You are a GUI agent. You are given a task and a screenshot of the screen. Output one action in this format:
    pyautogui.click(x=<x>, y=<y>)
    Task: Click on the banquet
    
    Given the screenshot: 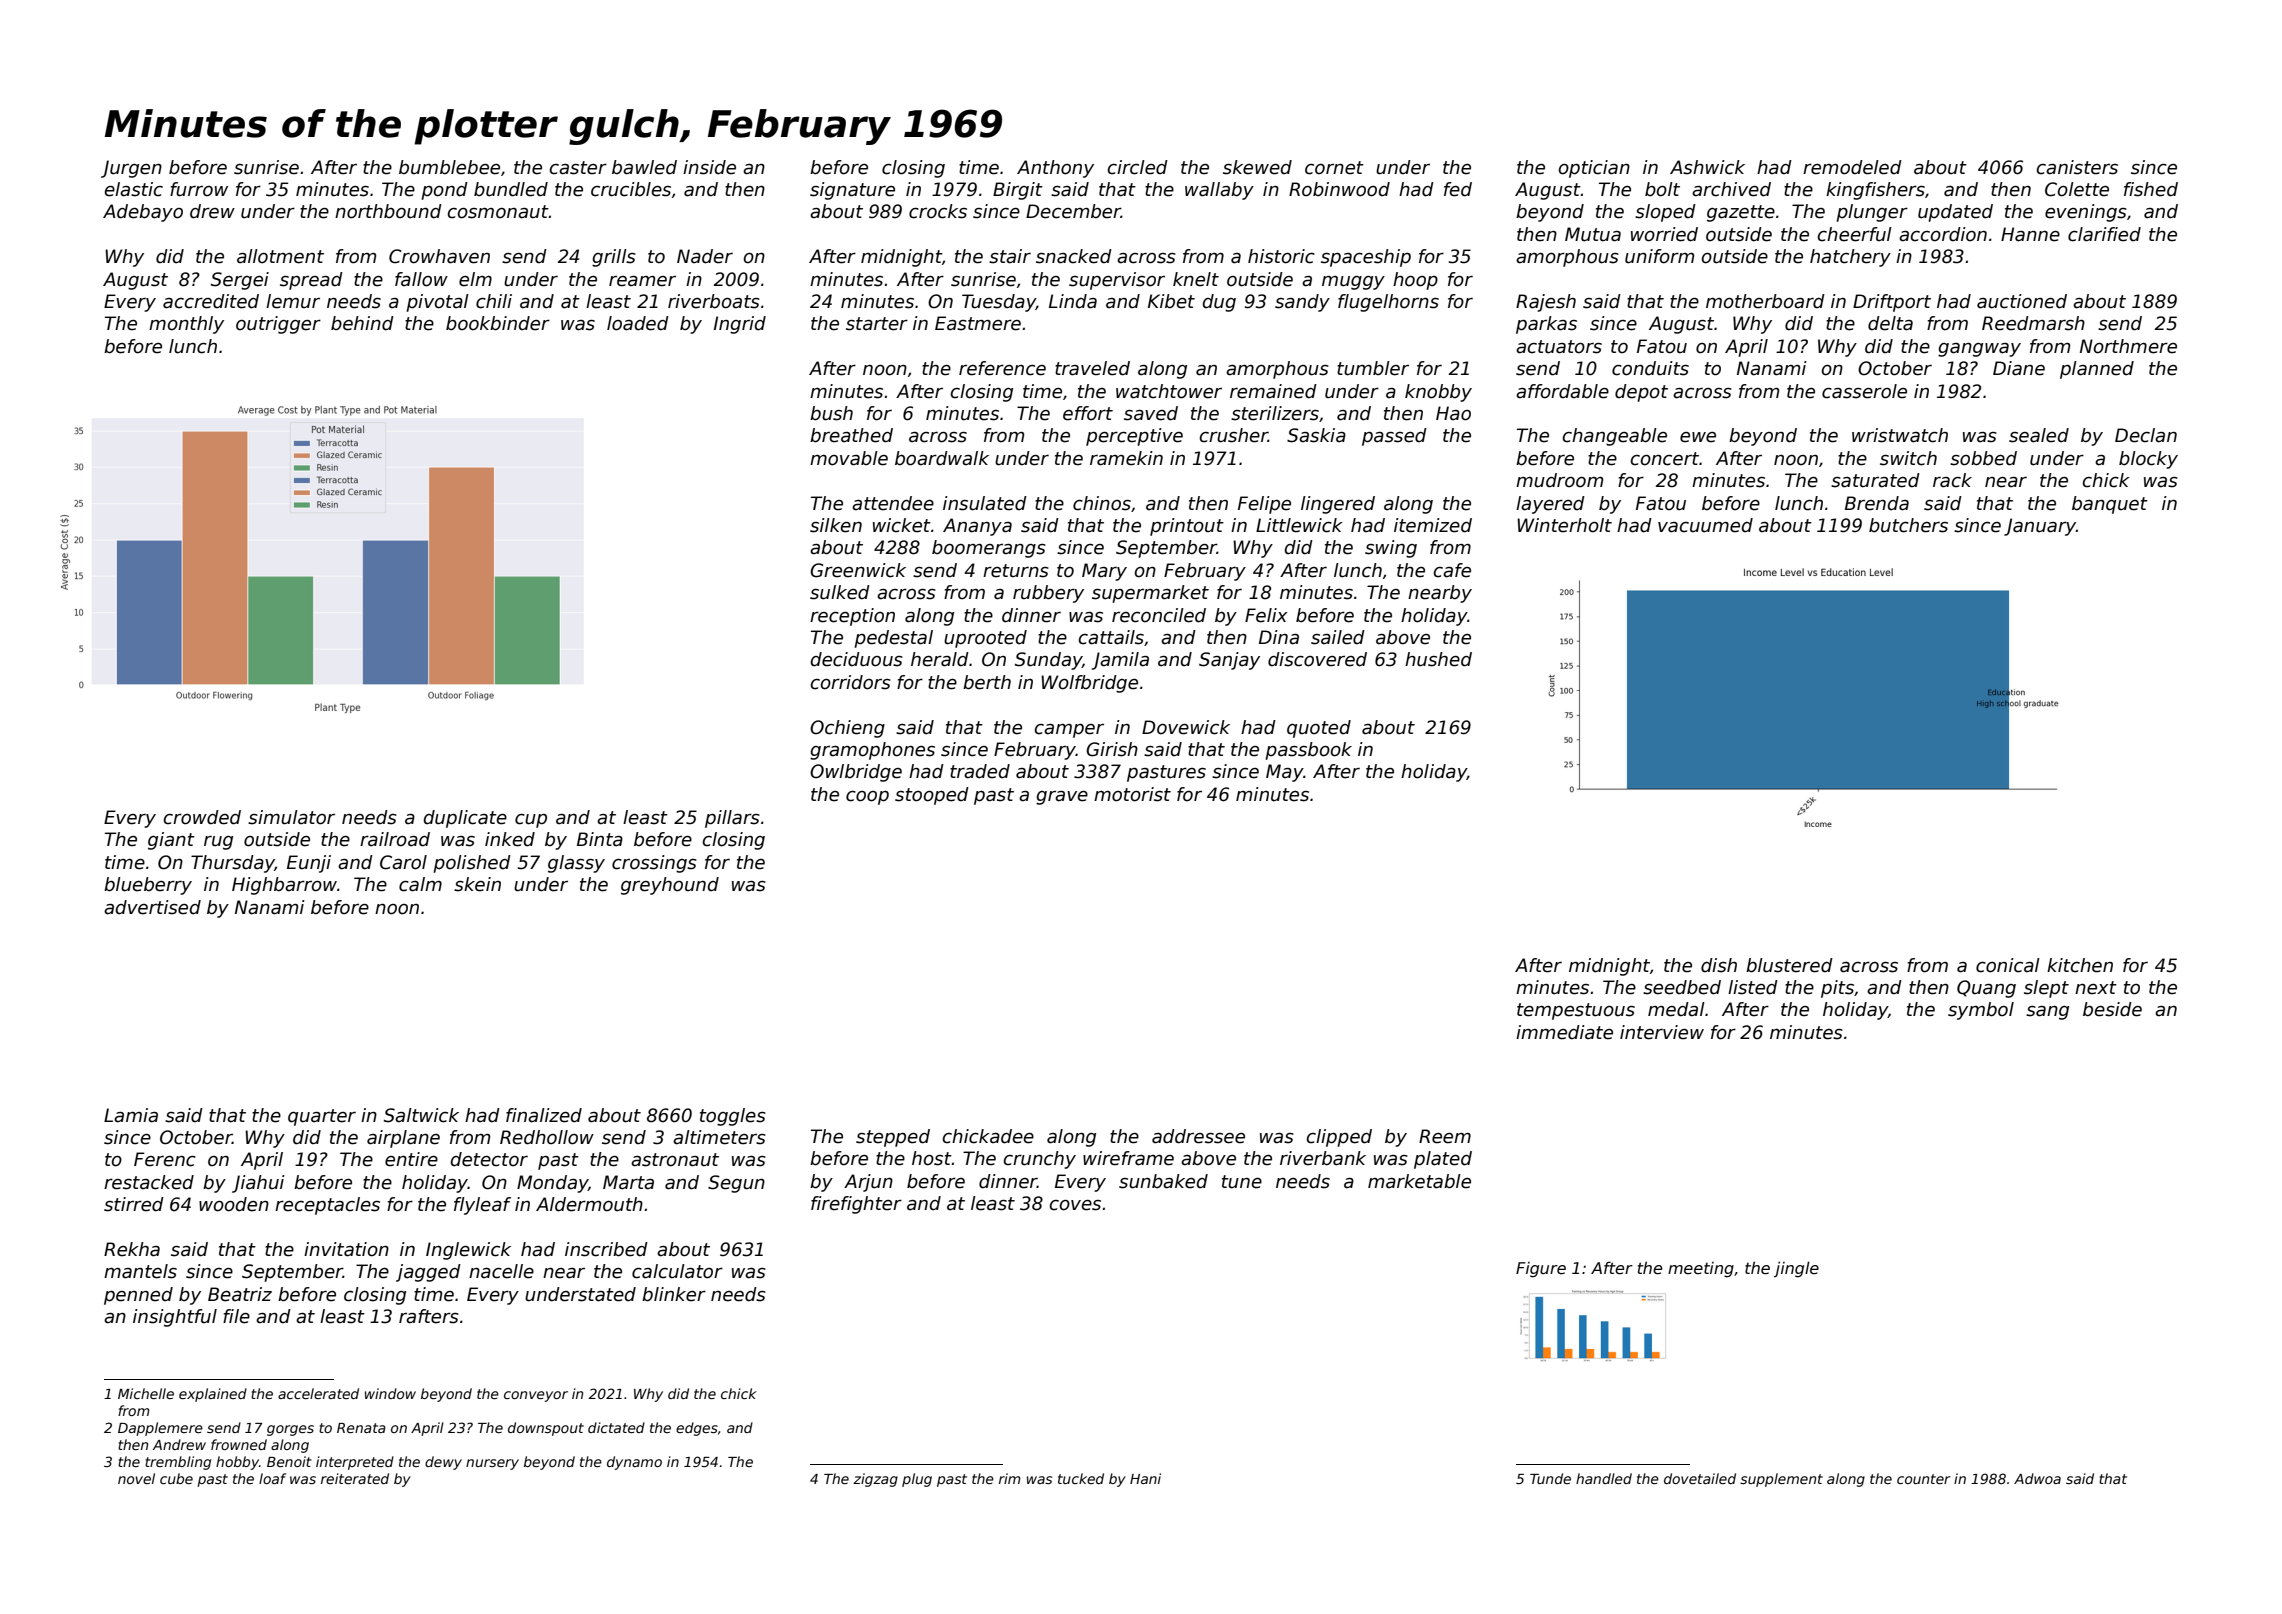 What is the action you would take?
    pyautogui.click(x=2110, y=505)
